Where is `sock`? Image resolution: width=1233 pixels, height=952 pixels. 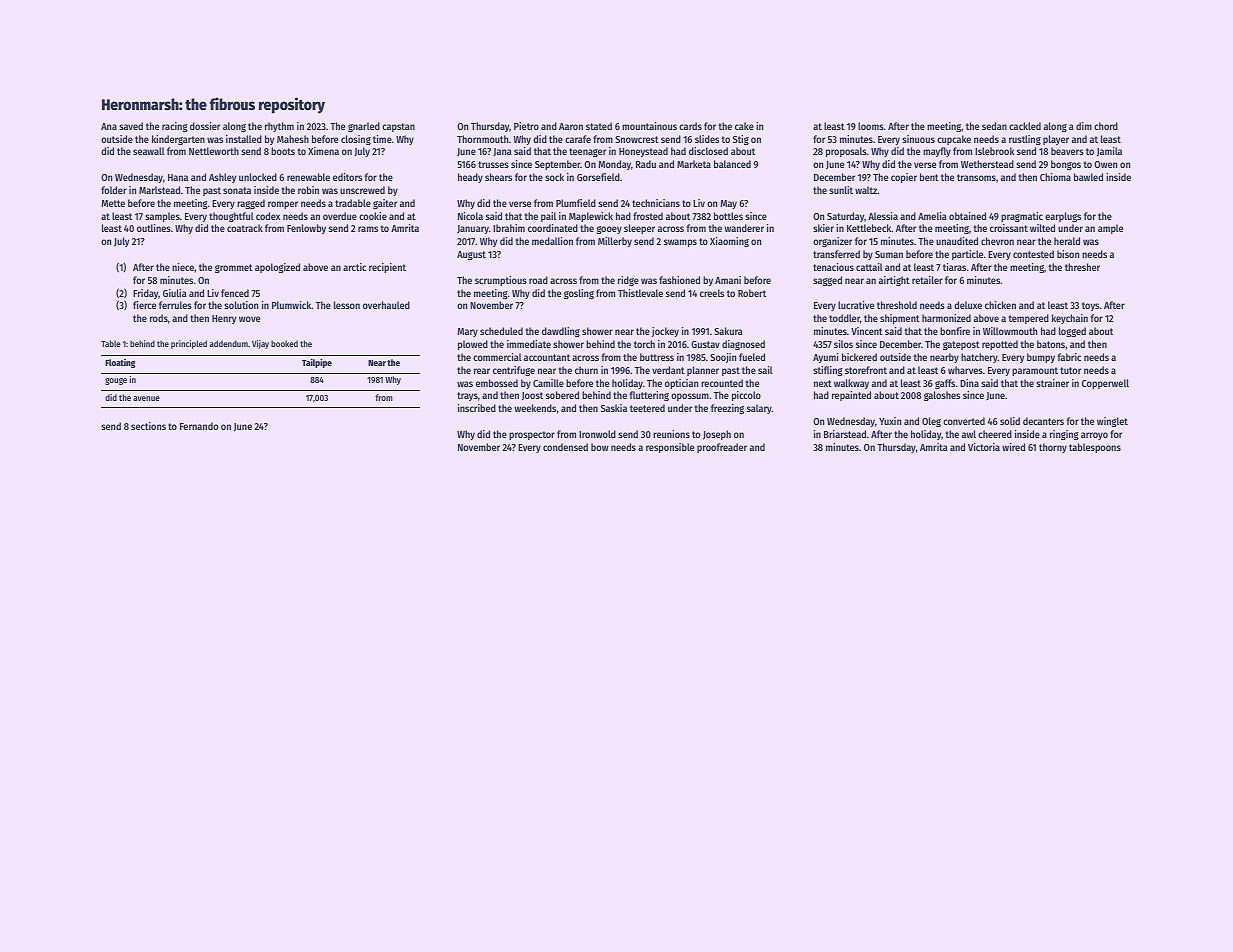 sock is located at coordinates (554, 177).
